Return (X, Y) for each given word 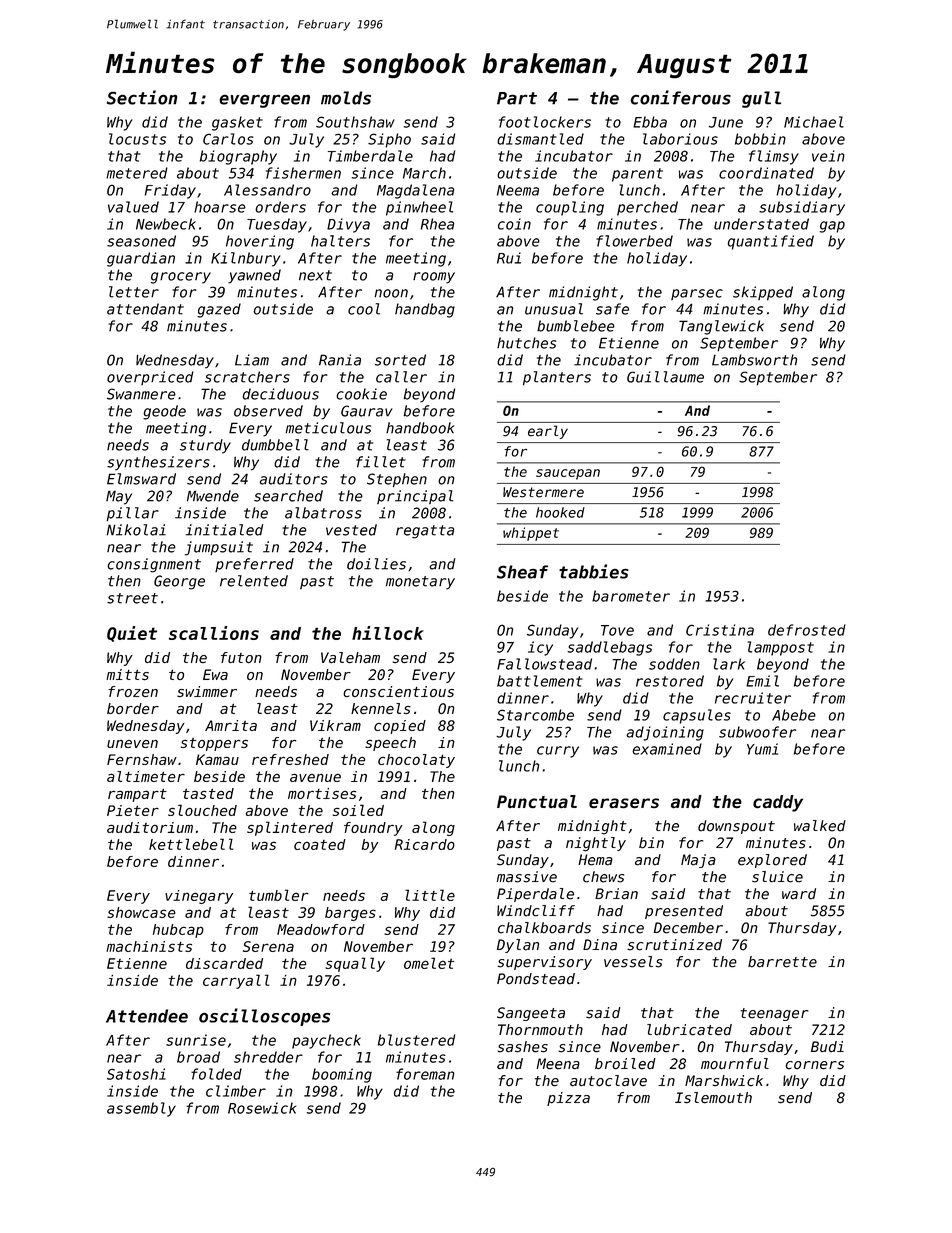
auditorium (150, 827)
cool (364, 309)
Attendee (147, 1016)
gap (832, 227)
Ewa (215, 674)
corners (815, 1065)
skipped (763, 293)
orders (280, 207)
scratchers (247, 377)
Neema (518, 190)
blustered (416, 1040)
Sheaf (522, 572)
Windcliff (536, 911)
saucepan (568, 474)
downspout (736, 827)
